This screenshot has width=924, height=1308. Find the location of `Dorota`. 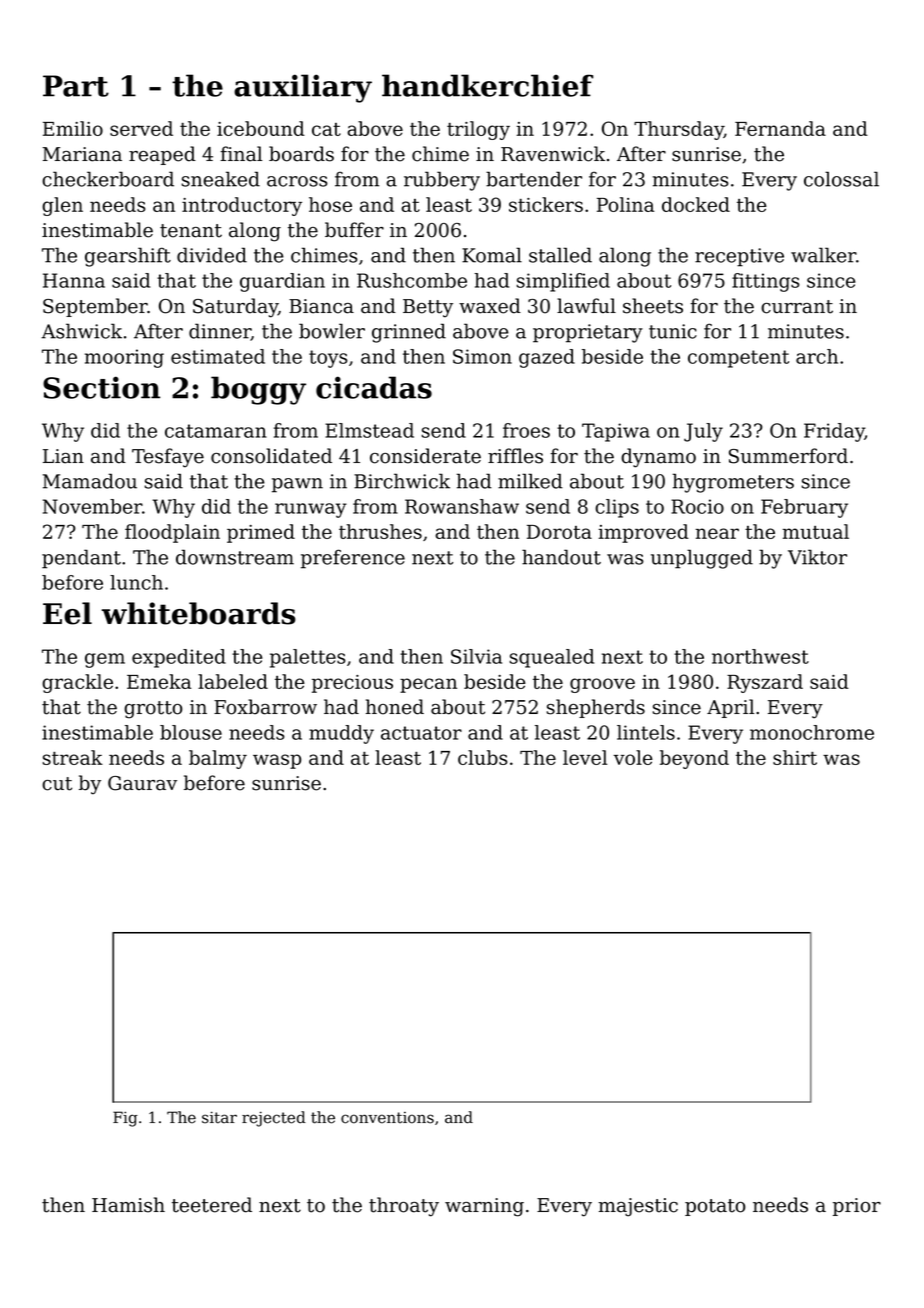

Dorota is located at coordinates (559, 532).
